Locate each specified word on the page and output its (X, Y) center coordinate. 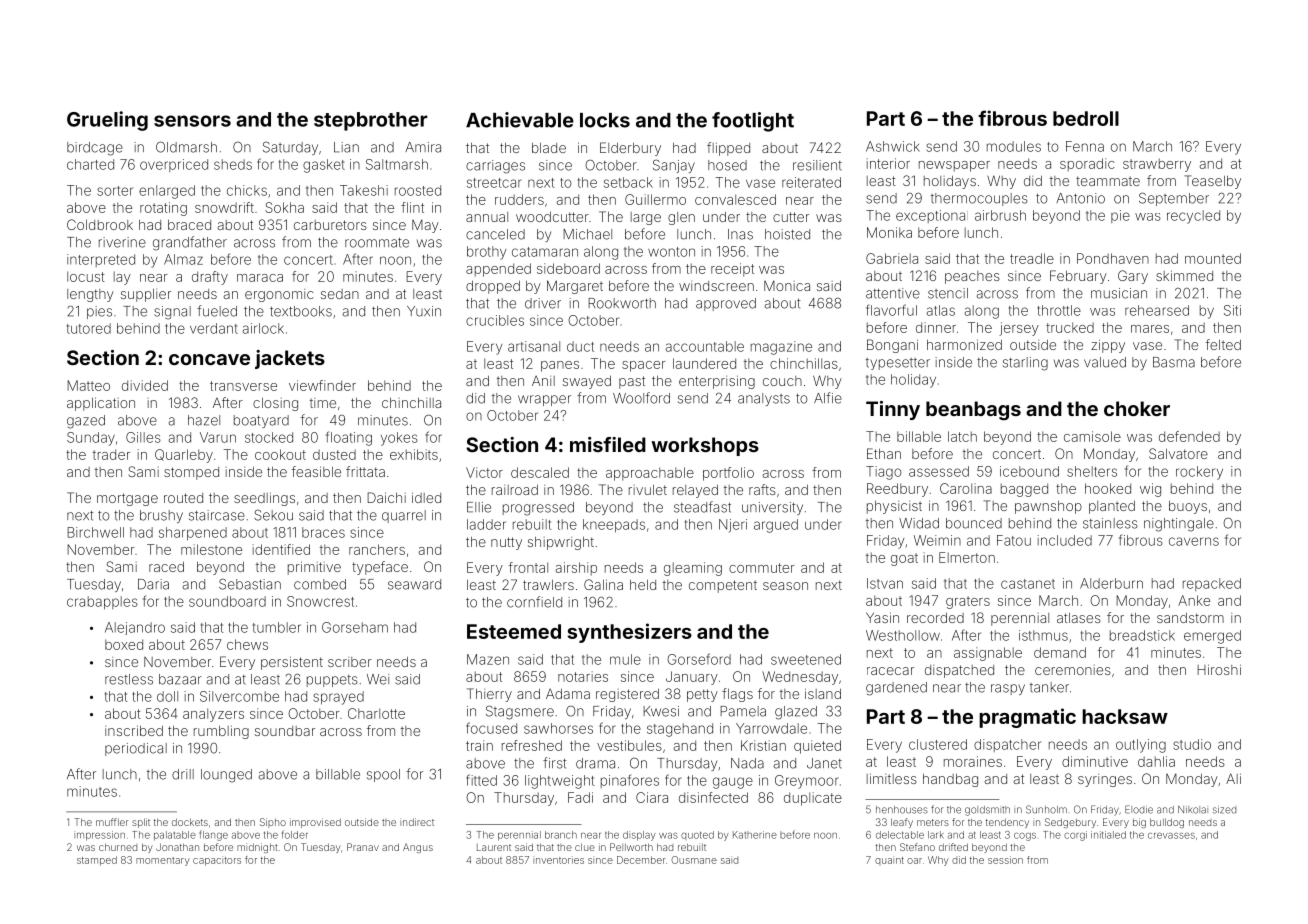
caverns (1194, 541)
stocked (269, 437)
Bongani (892, 346)
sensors (192, 121)
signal (172, 313)
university (772, 508)
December (641, 860)
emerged (1212, 637)
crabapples (102, 603)
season (785, 586)
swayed (587, 382)
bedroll (1086, 118)
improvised (315, 823)
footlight (753, 122)
